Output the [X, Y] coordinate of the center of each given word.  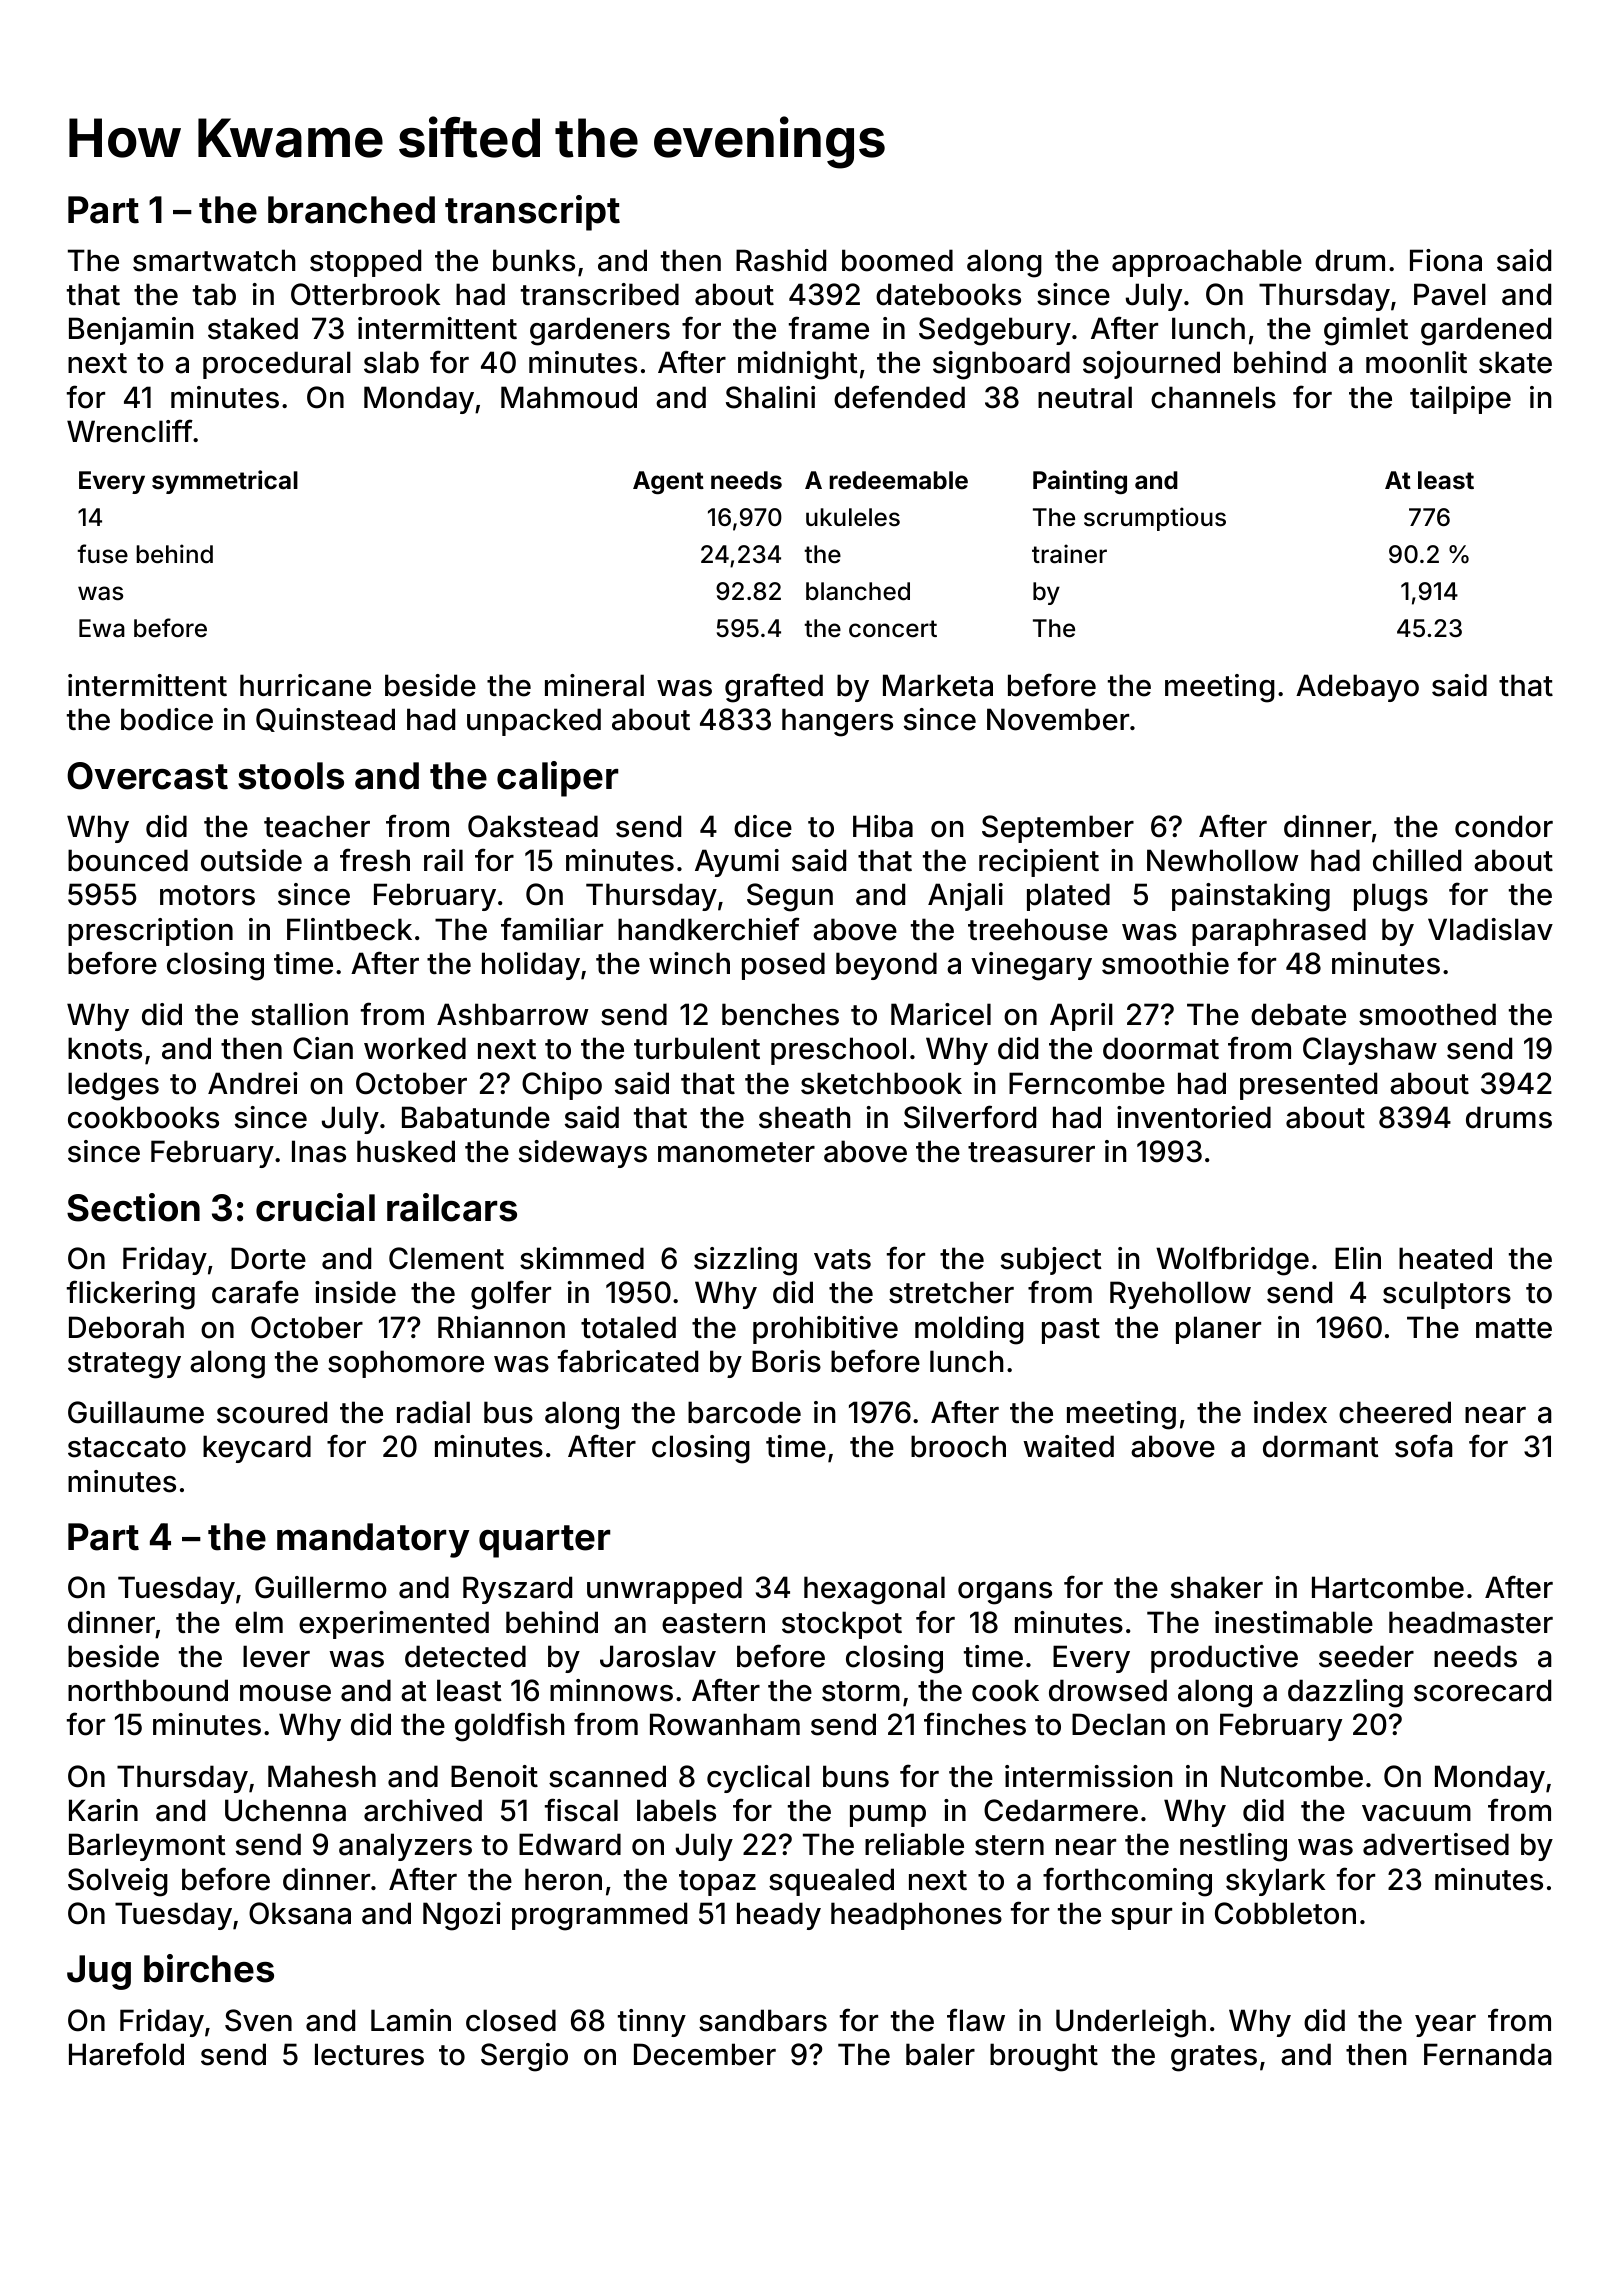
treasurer [1031, 1152]
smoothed [1427, 1014]
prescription [150, 932]
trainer [1069, 554]
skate [1515, 362]
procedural [277, 365]
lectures [369, 2054]
